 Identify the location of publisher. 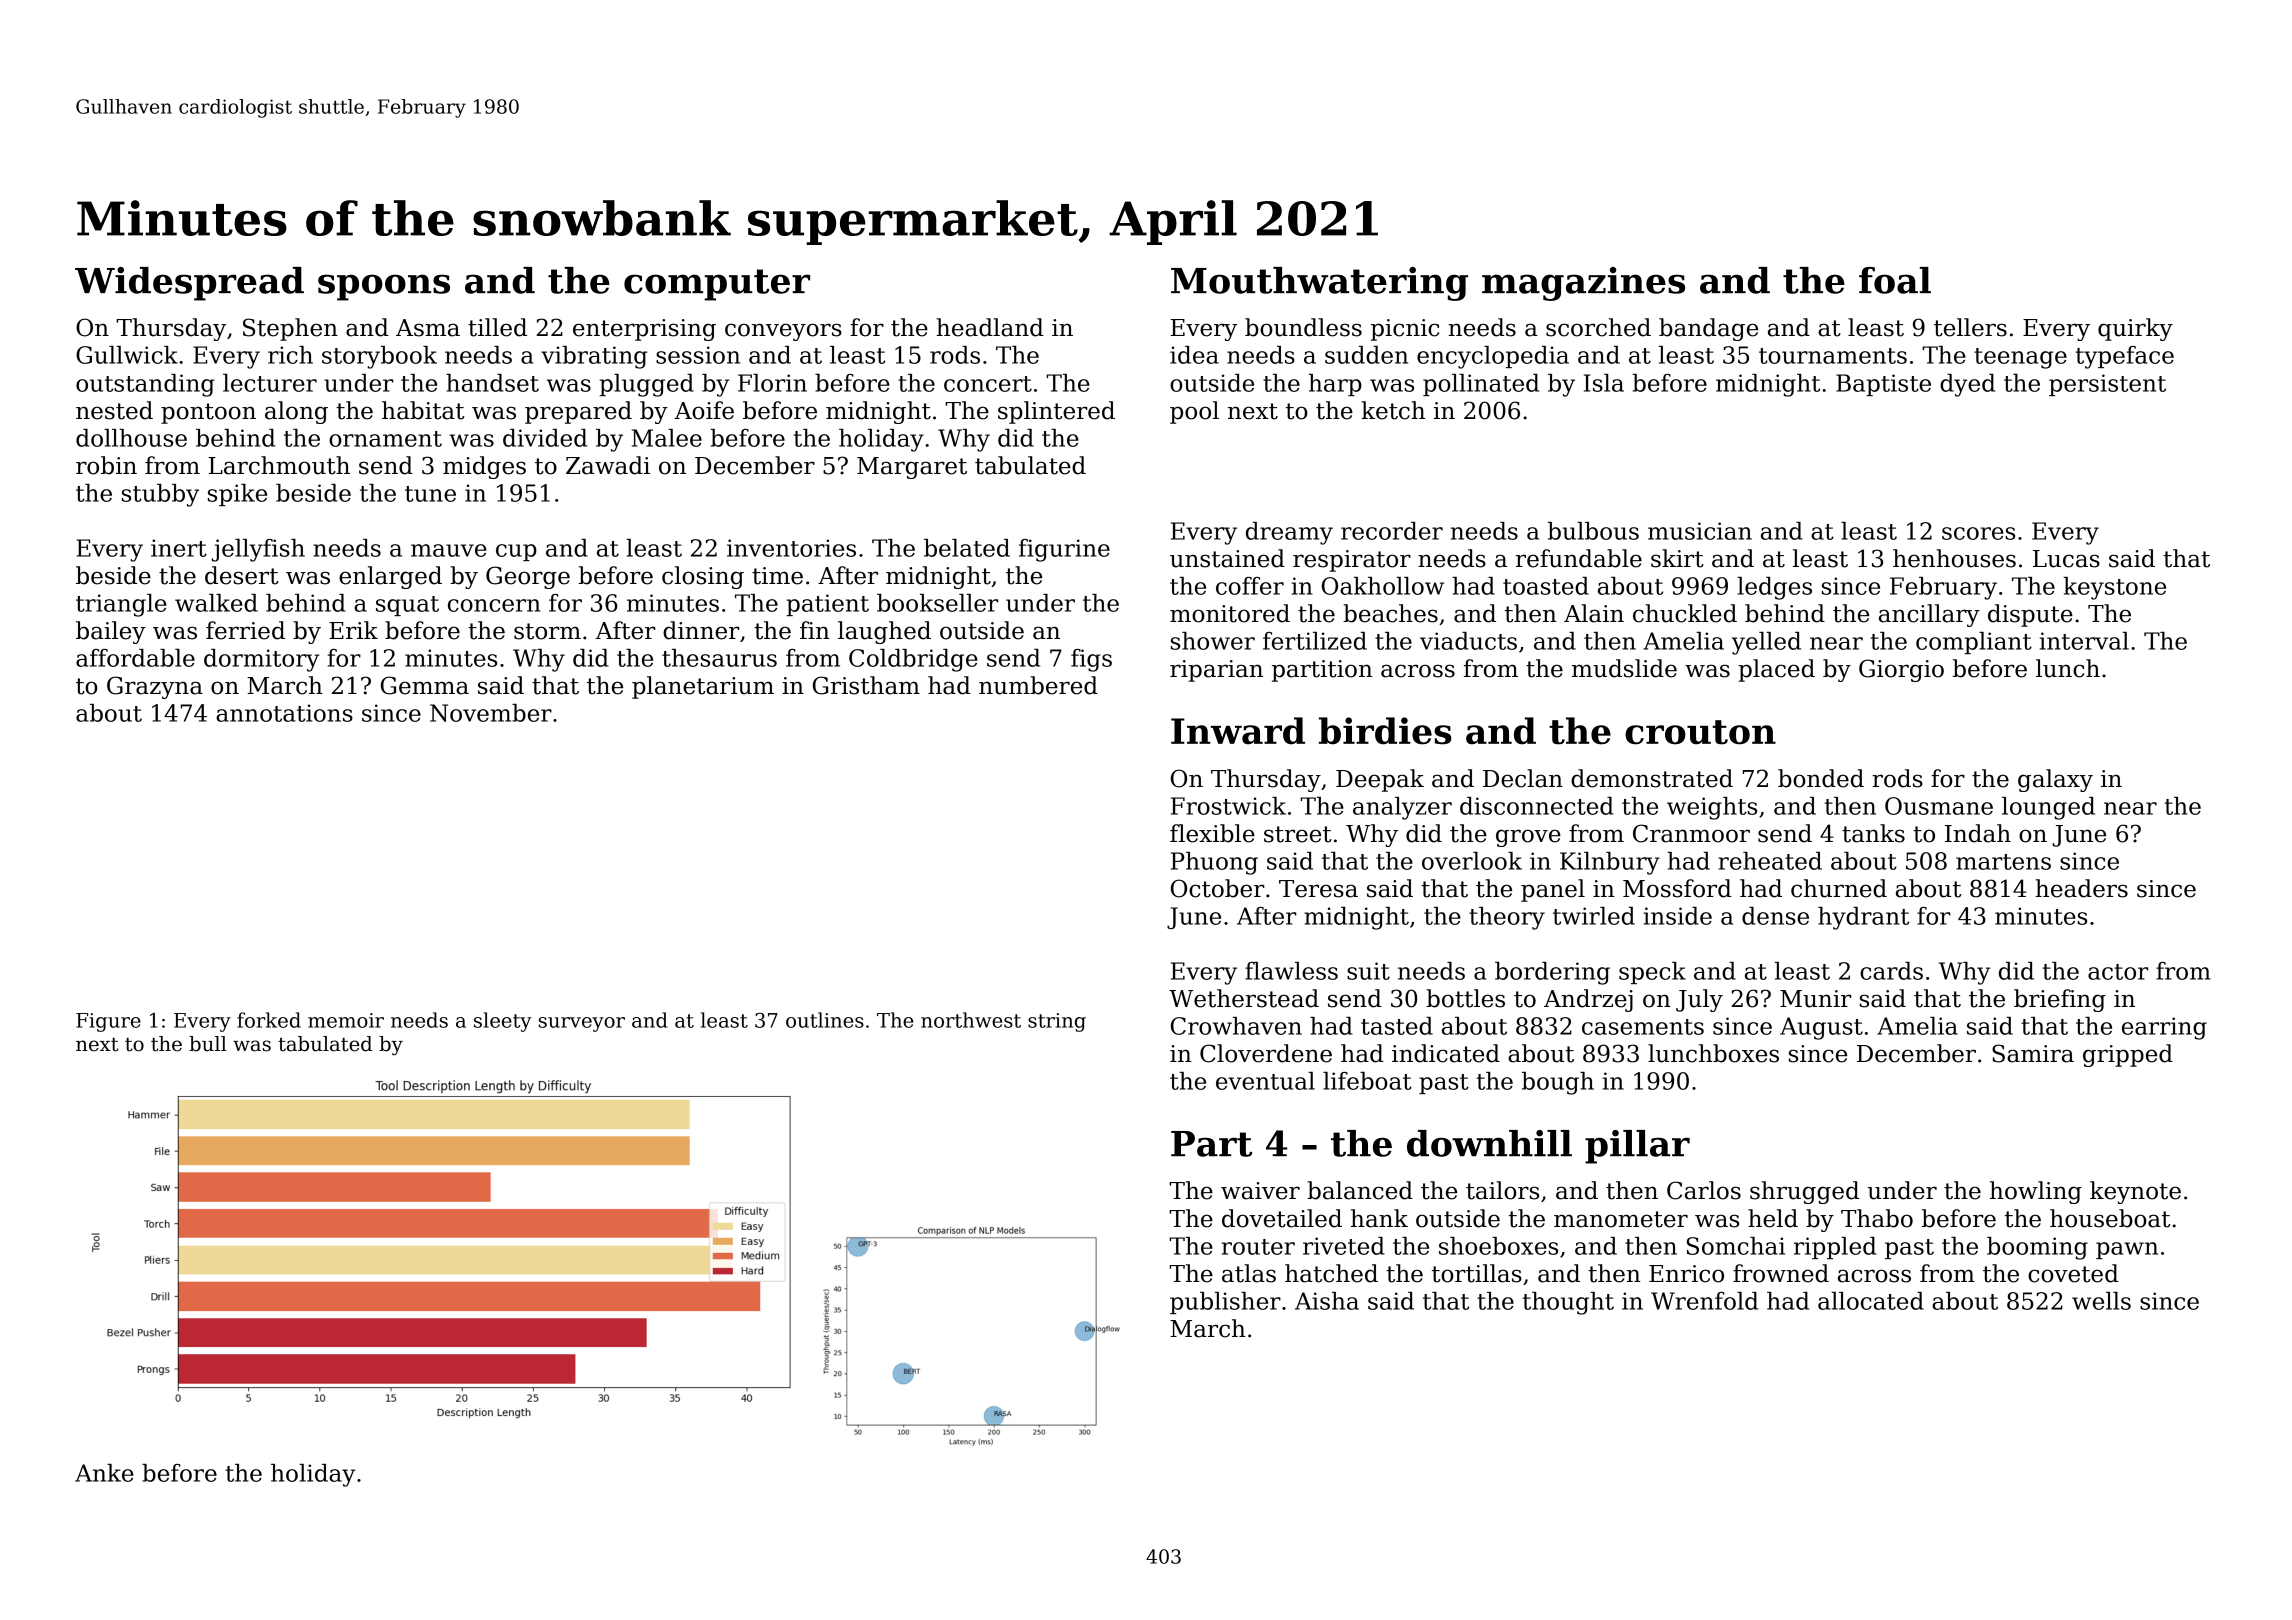
(1225, 1303).
